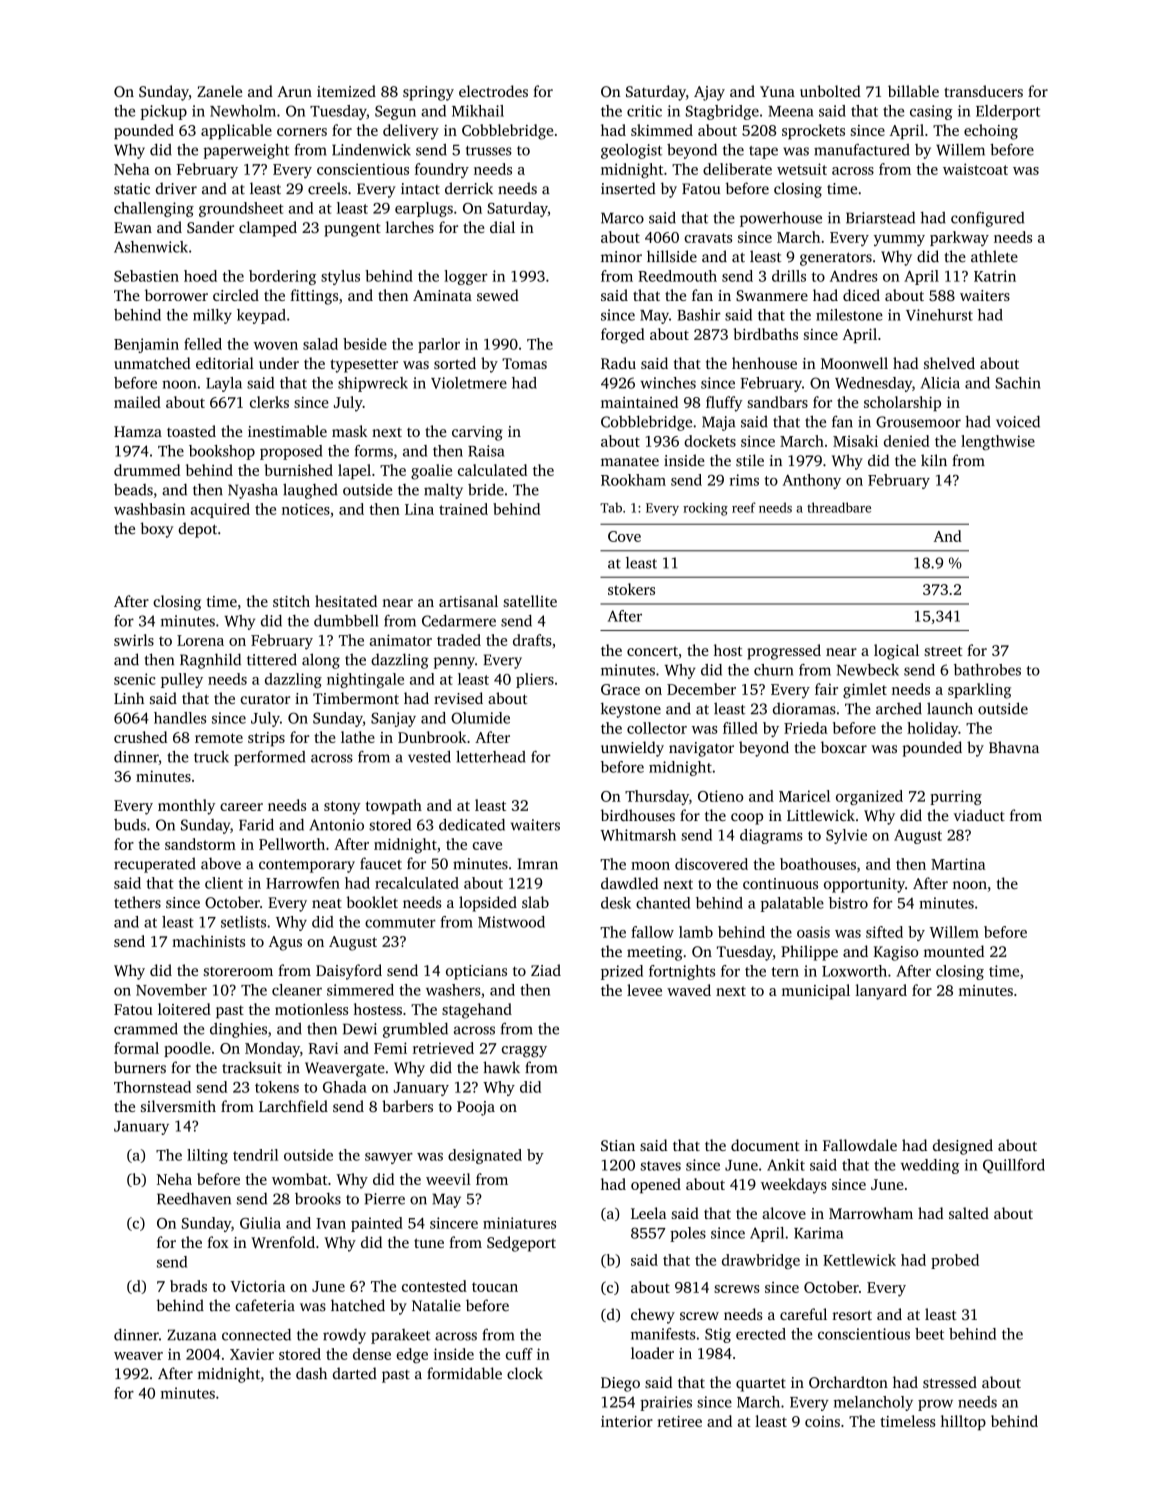 The image size is (1162, 1504). I want to click on craggy, so click(524, 1052).
